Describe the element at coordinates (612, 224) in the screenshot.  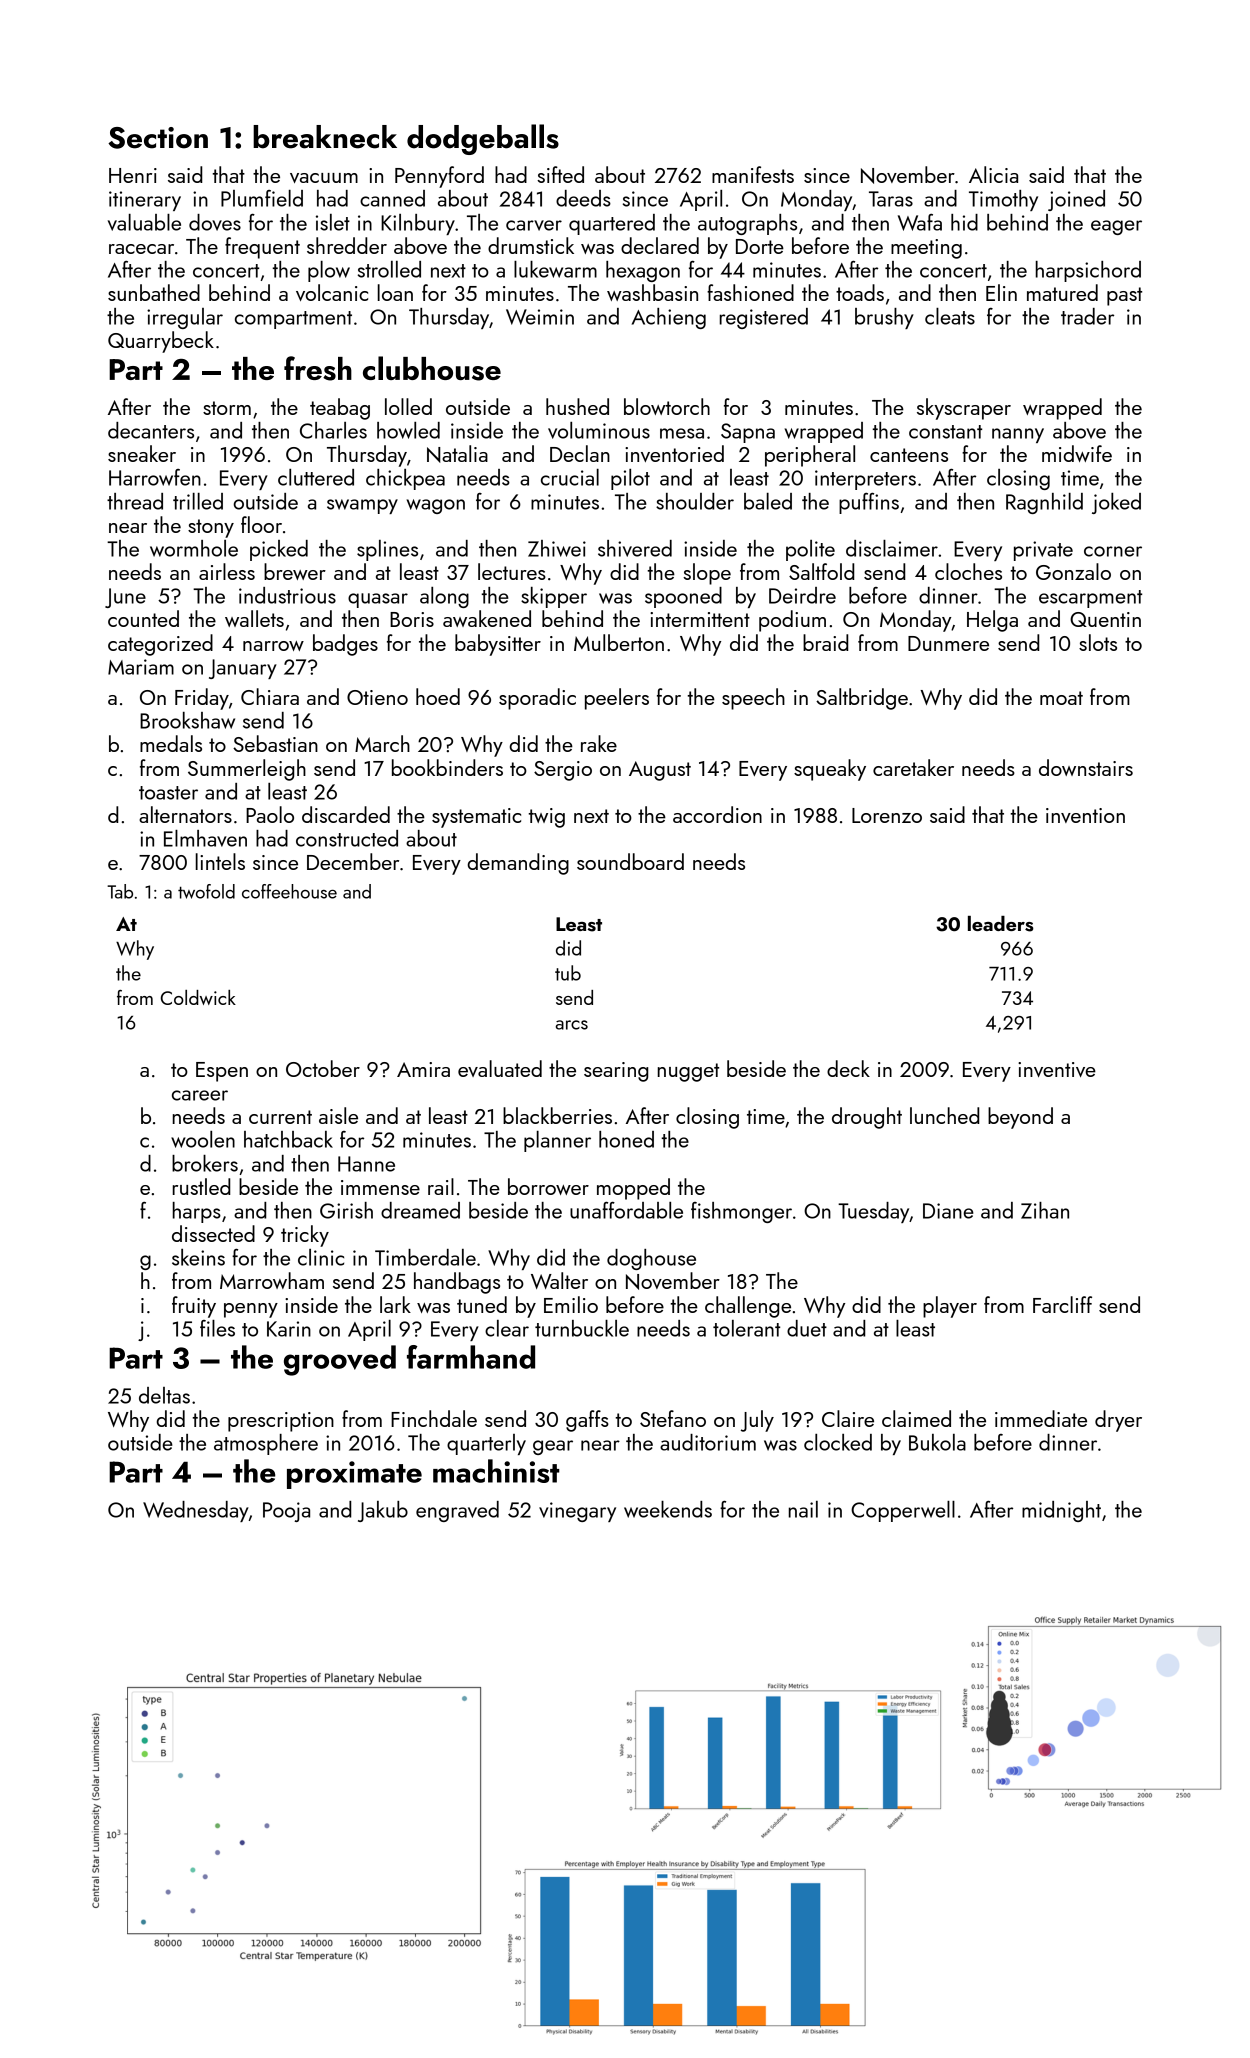
I see `quartered` at that location.
